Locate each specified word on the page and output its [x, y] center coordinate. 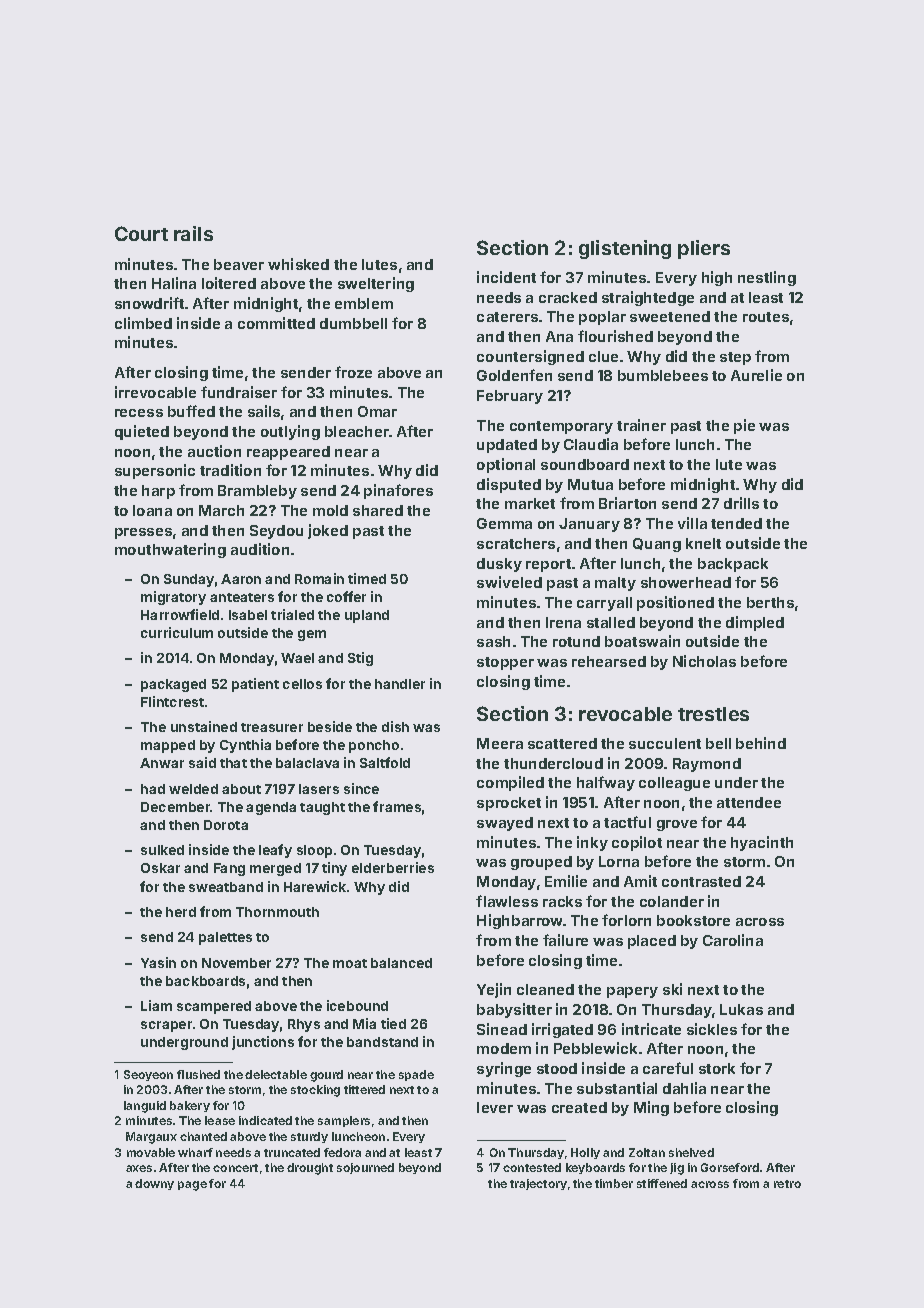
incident [506, 277]
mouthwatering [170, 550]
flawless [507, 901]
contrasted [701, 881]
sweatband [226, 887]
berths [770, 602]
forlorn [626, 920]
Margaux [151, 1138]
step [735, 358]
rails [193, 233]
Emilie [566, 881]
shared [378, 510]
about [241, 789]
